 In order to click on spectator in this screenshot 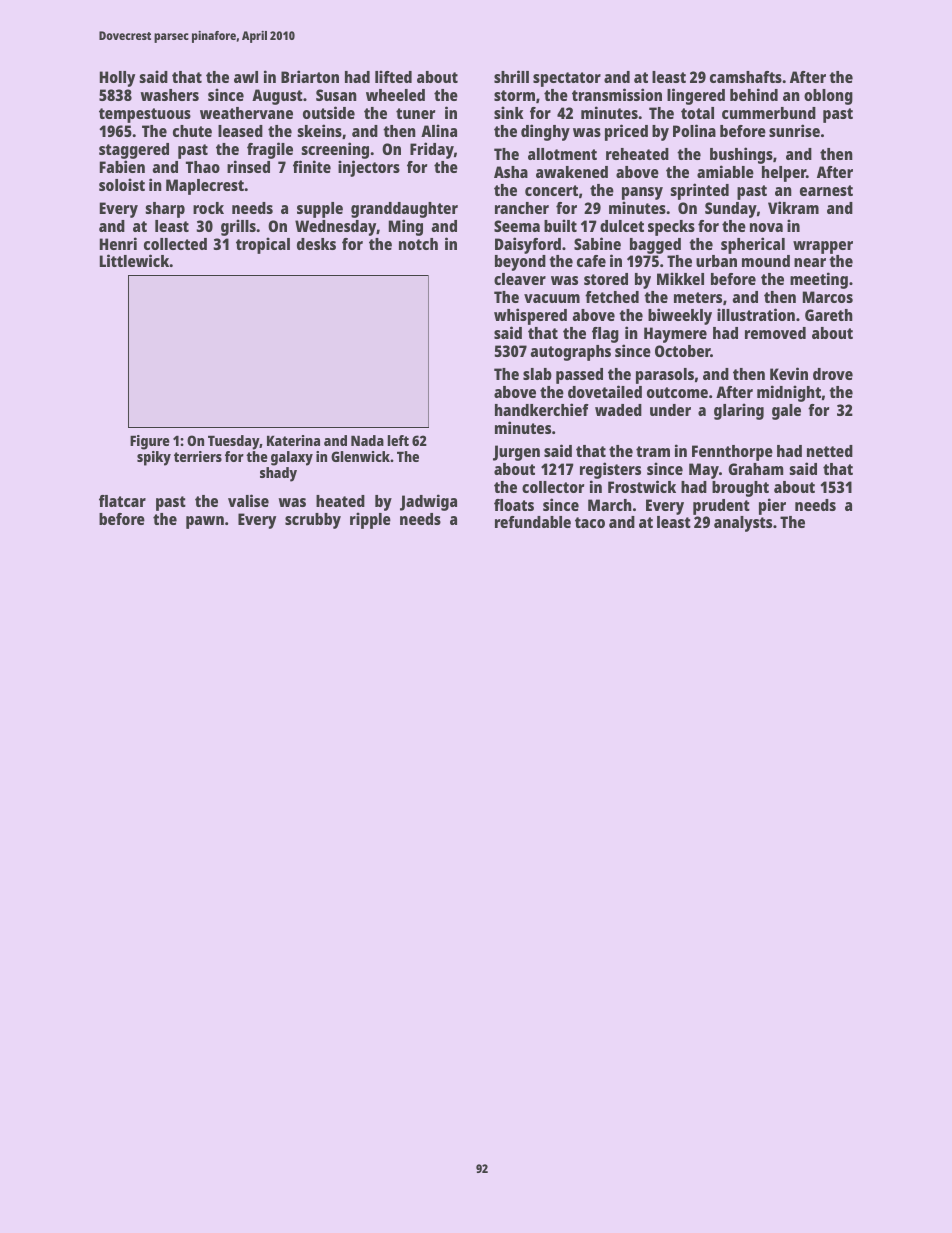, I will do `click(567, 79)`.
